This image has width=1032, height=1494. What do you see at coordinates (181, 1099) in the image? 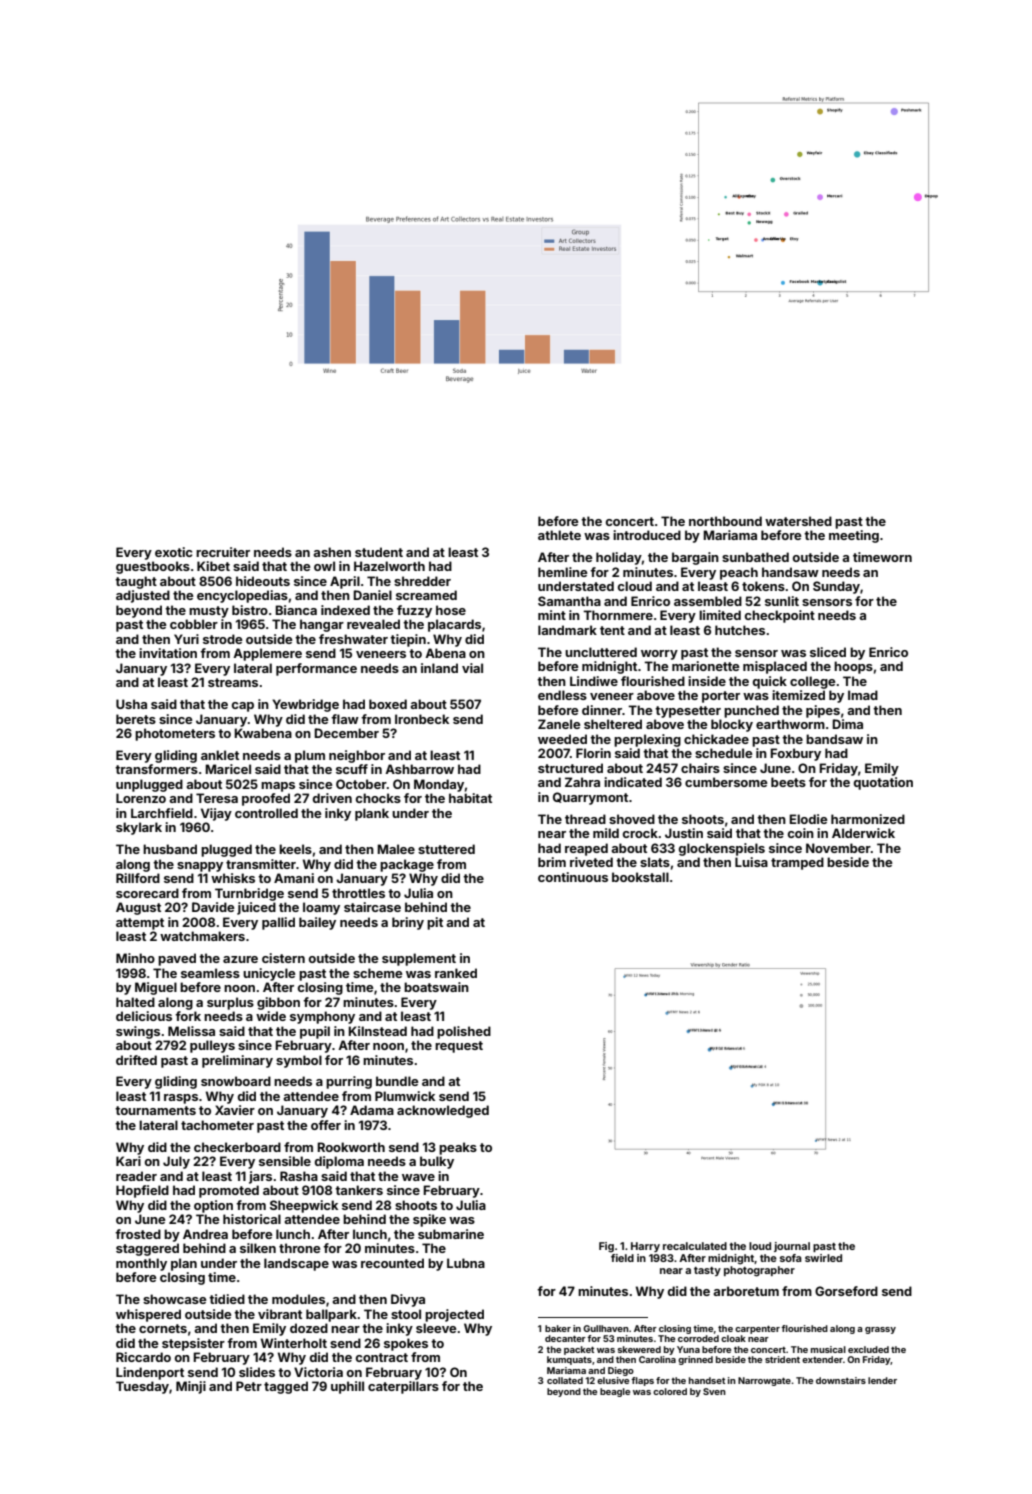
I see `rasps` at bounding box center [181, 1099].
